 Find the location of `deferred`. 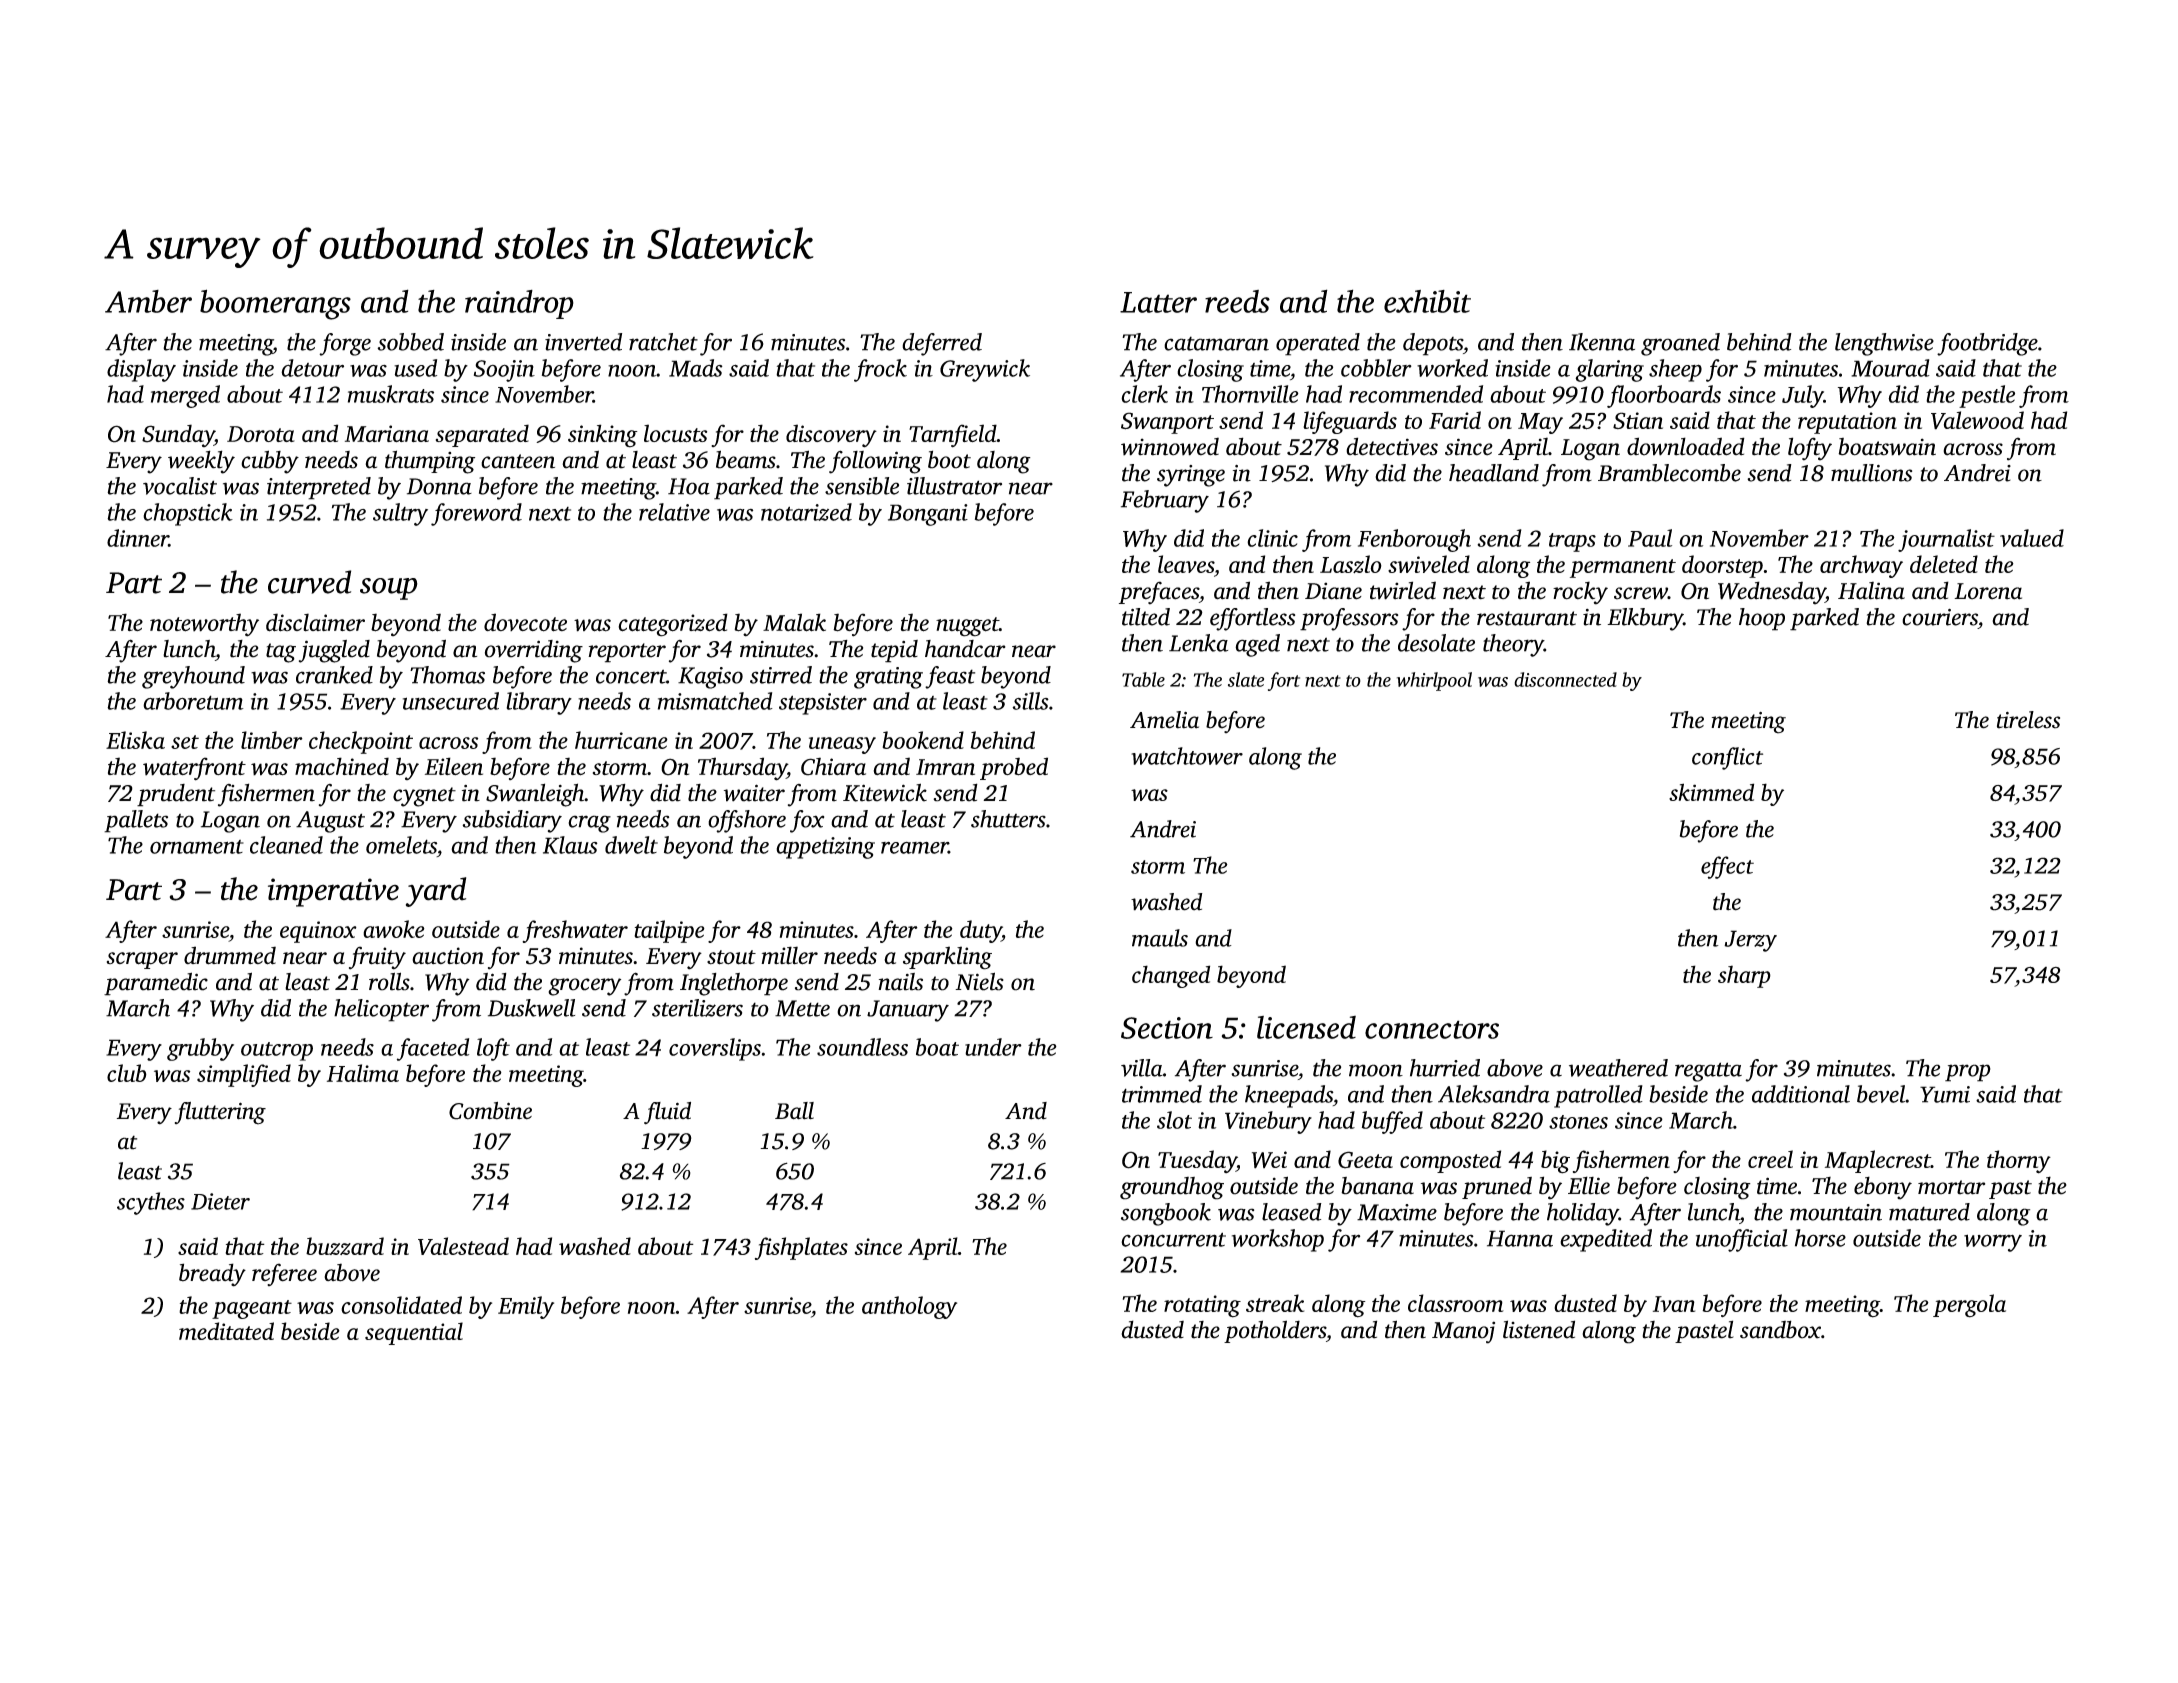

deferred is located at coordinates (942, 344).
